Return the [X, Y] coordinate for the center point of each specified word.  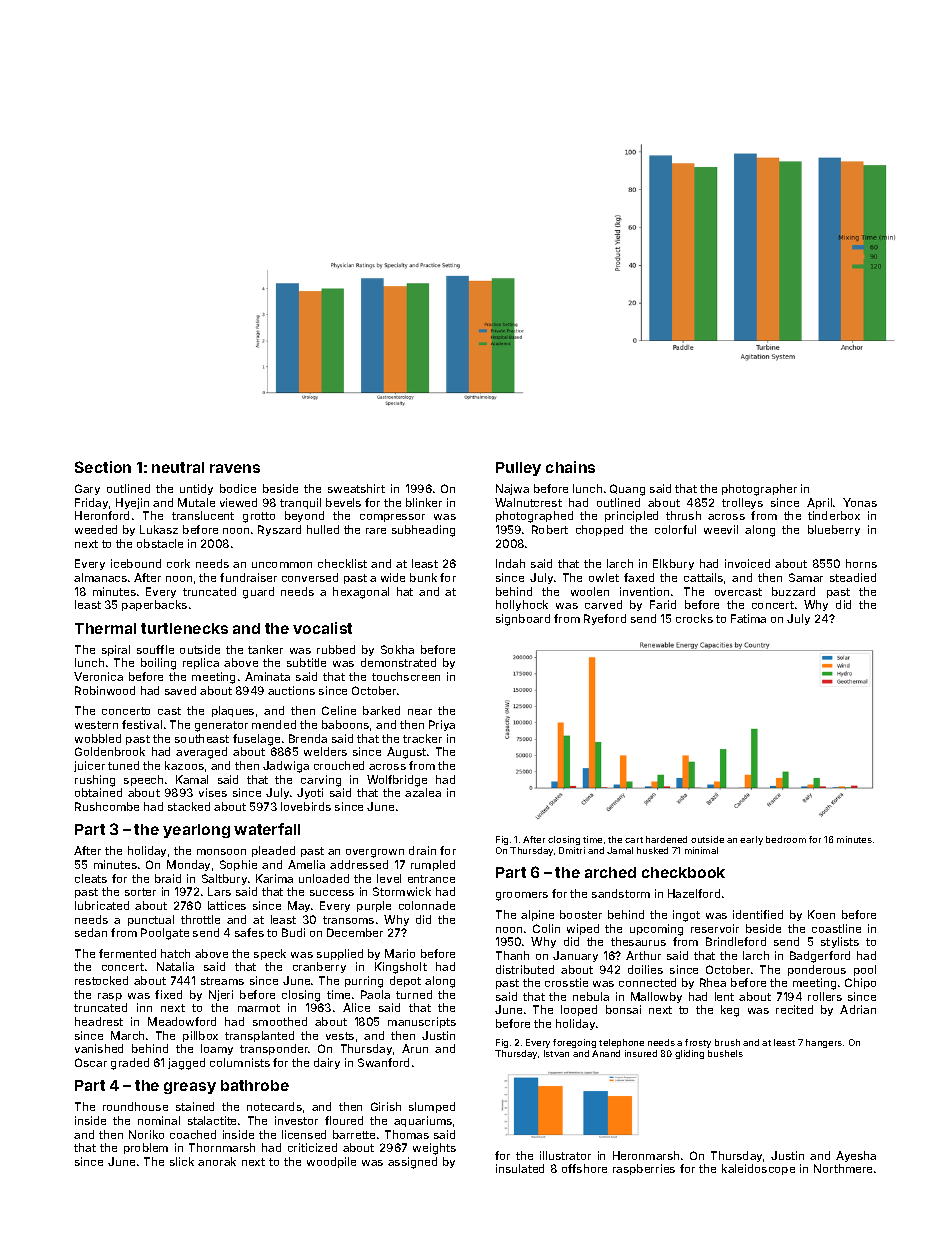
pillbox [200, 1036]
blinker [424, 502]
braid [168, 878]
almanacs [100, 577]
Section [103, 467]
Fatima [748, 618]
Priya [442, 725]
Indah [510, 563]
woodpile [331, 1162]
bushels [725, 1053]
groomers [522, 896]
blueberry [834, 530]
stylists [840, 942]
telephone [621, 1043]
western [96, 725]
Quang [627, 490]
